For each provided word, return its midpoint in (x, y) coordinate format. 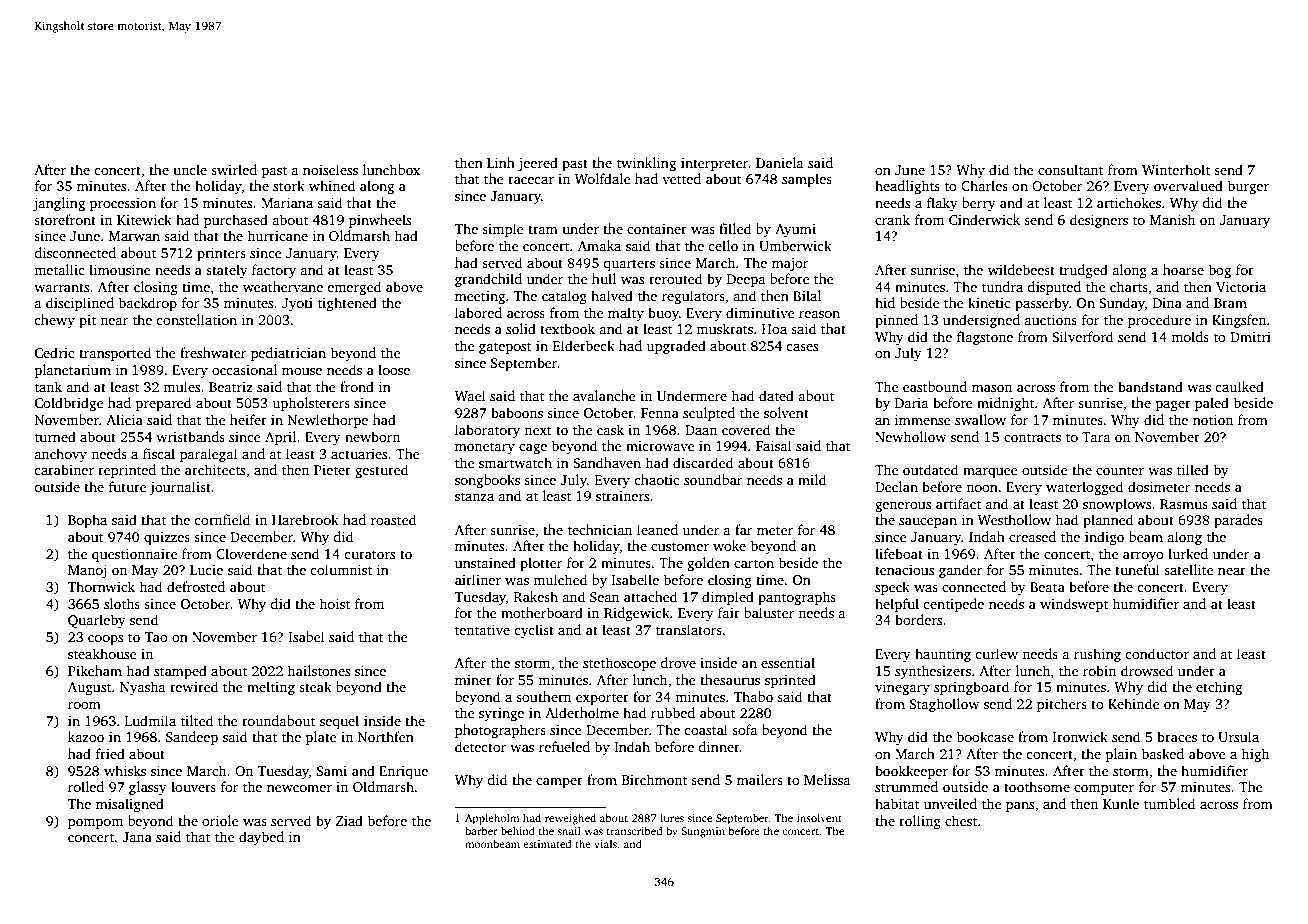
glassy (148, 788)
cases (802, 347)
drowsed (1147, 670)
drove (678, 662)
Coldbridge (69, 404)
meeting (480, 297)
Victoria (1241, 287)
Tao (156, 637)
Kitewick (144, 219)
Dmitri (1250, 337)
